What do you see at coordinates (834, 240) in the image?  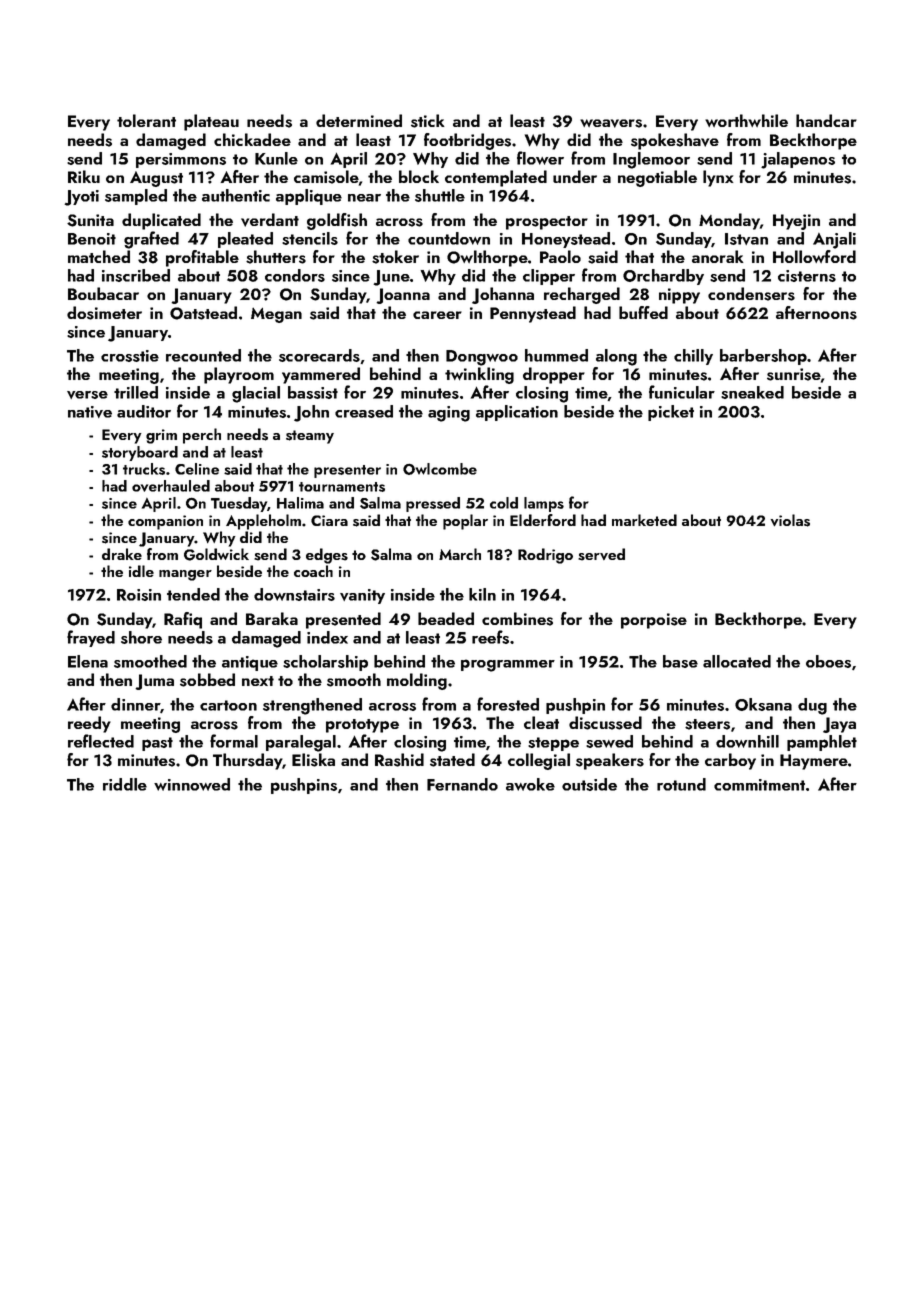 I see `Anjali` at bounding box center [834, 240].
